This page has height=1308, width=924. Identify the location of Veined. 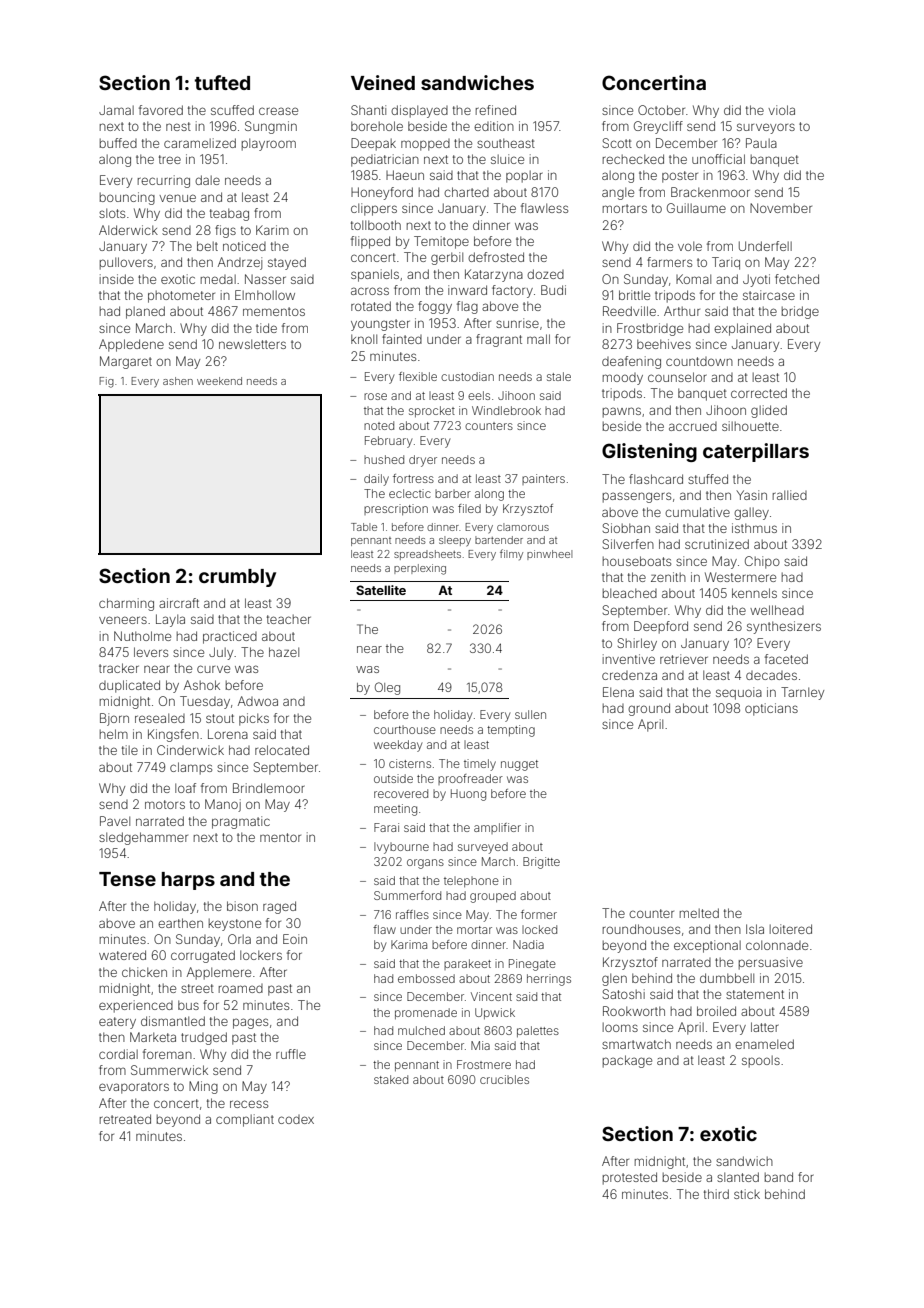
(383, 82).
